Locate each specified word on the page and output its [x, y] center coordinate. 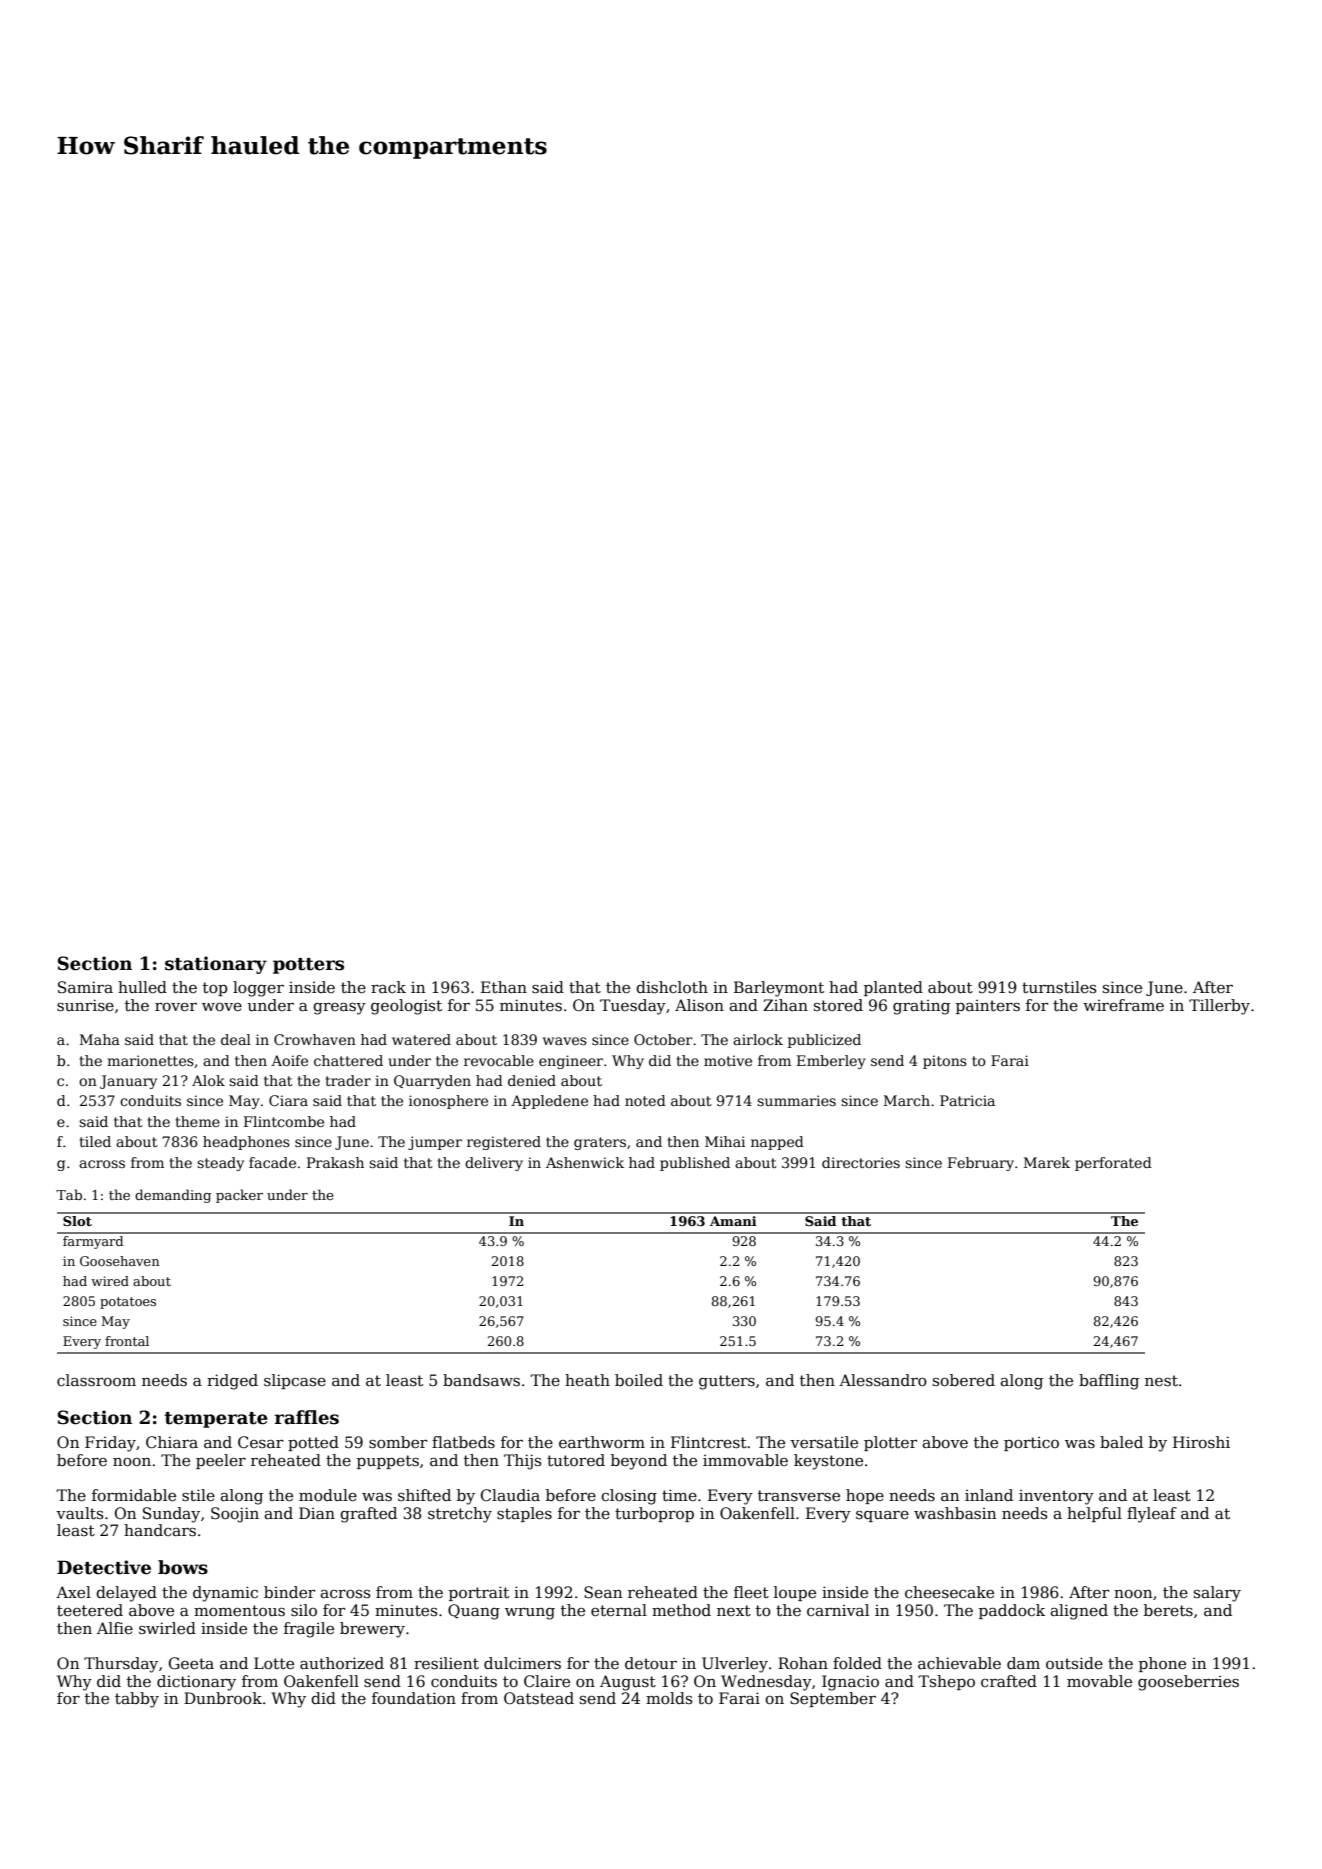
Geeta [191, 1663]
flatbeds [463, 1442]
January [128, 1082]
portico [1031, 1444]
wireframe [1123, 1005]
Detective [104, 1567]
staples [524, 1514]
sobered [964, 1380]
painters [988, 1007]
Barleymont [779, 989]
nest [1161, 1381]
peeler [221, 1461]
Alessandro [883, 1380]
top [215, 989]
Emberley [831, 1062]
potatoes [128, 1303]
